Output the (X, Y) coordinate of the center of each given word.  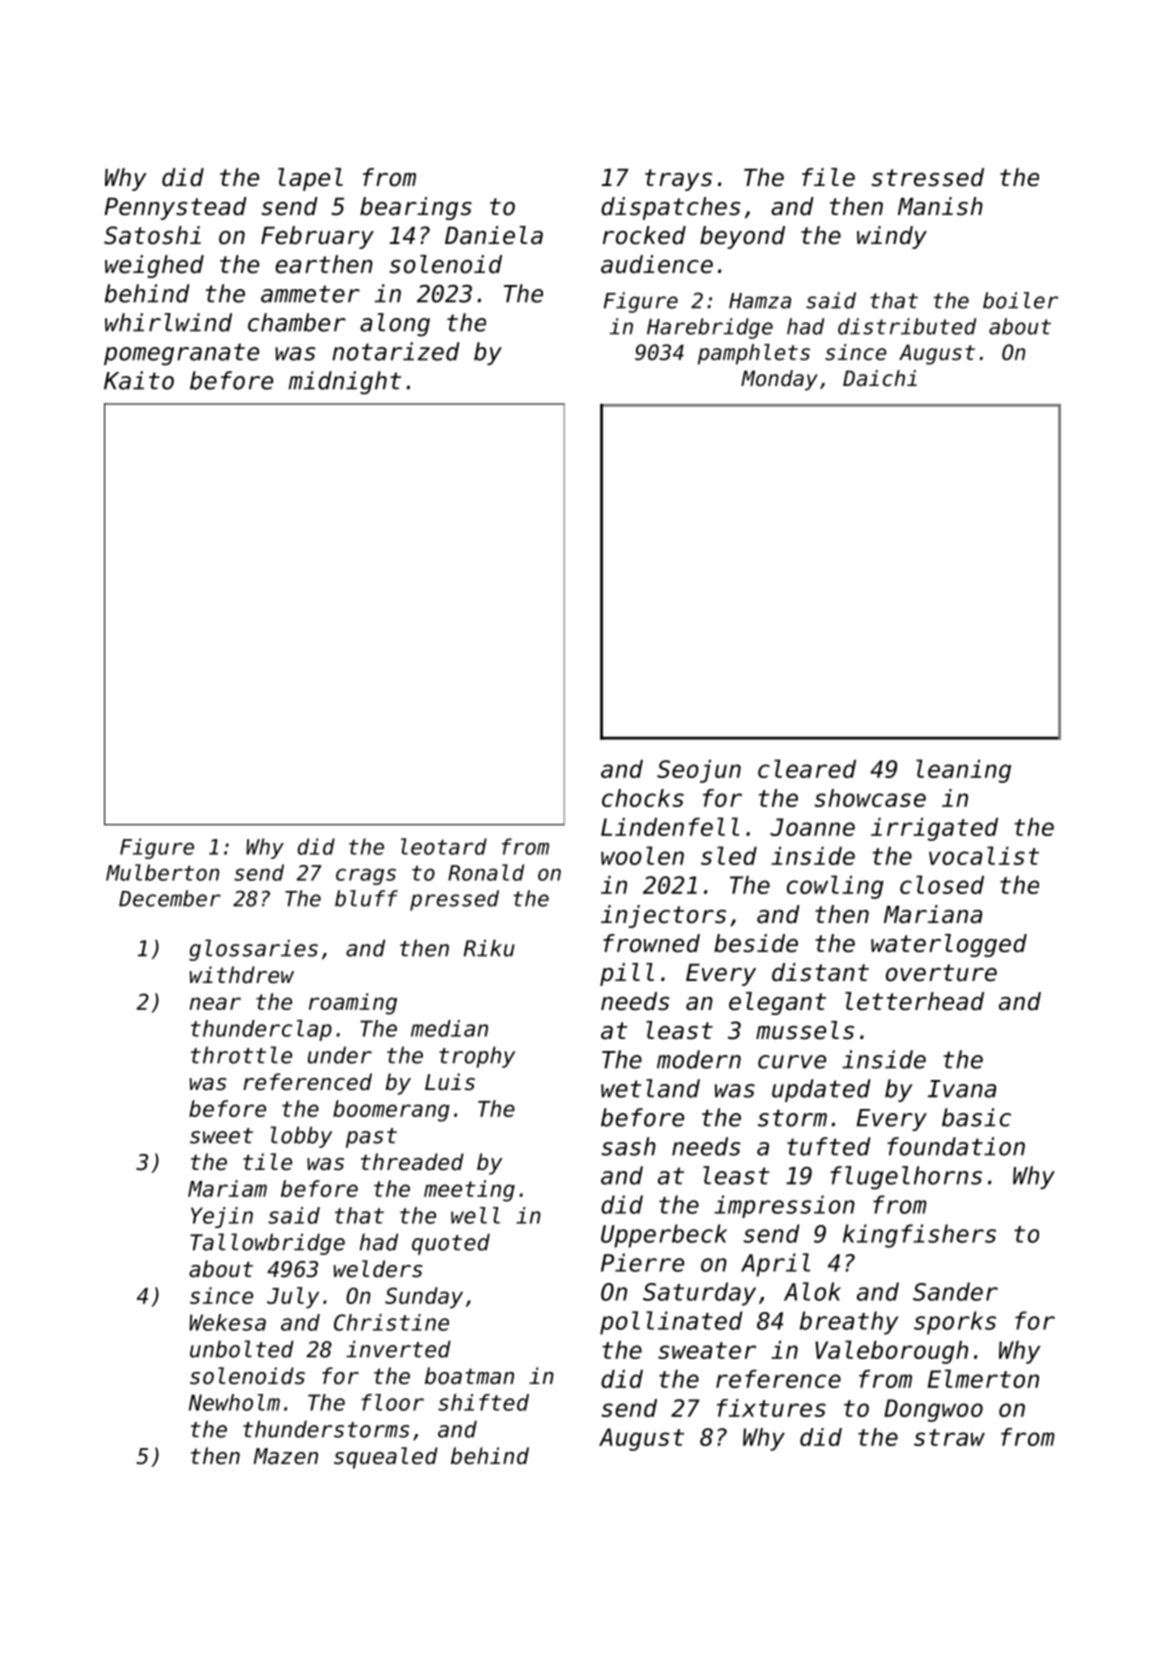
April (775, 1265)
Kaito (139, 380)
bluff (366, 898)
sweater (707, 1350)
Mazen (285, 1456)
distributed (907, 326)
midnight (344, 383)
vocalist (984, 855)
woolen (642, 855)
